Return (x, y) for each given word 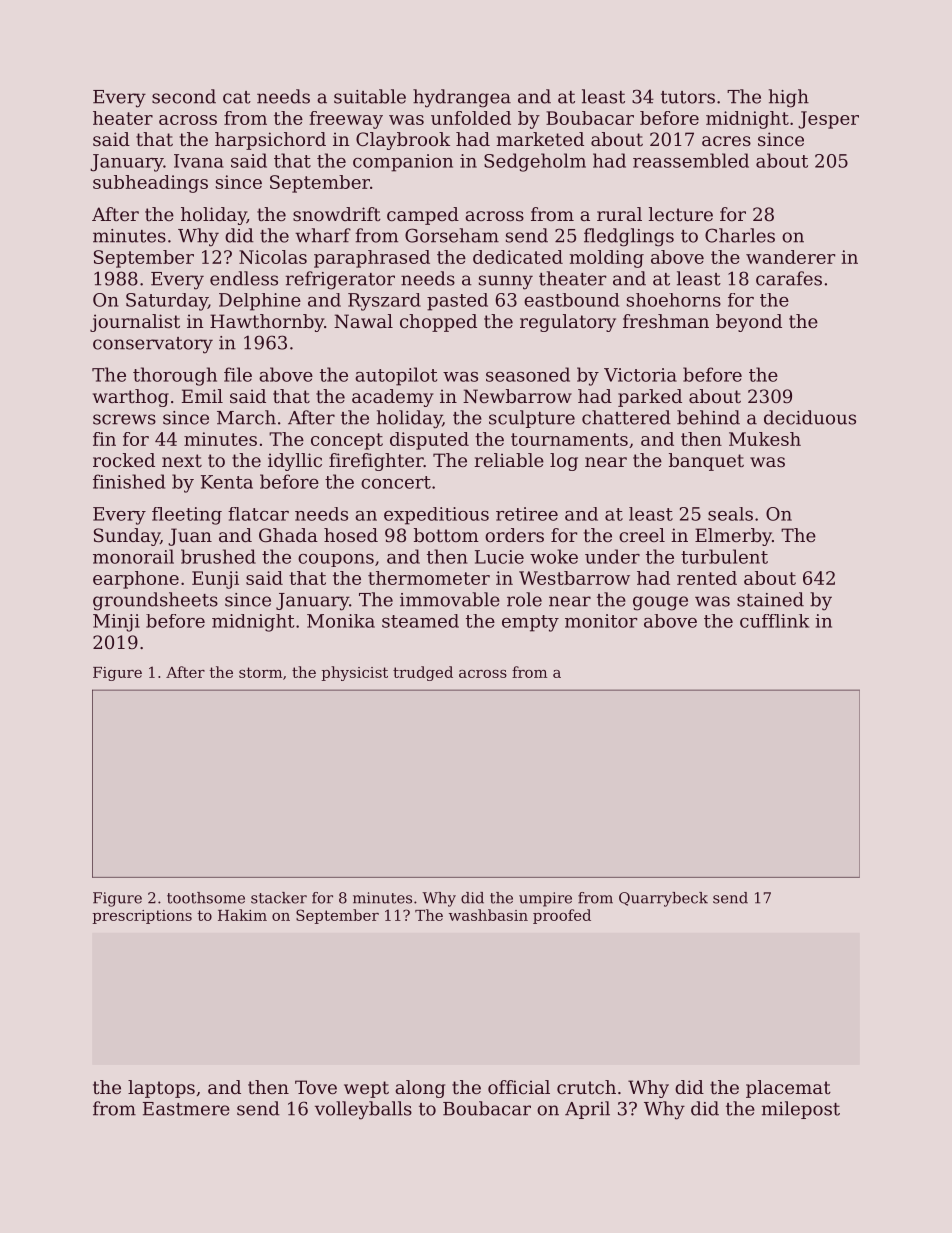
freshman (666, 321)
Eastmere (186, 1109)
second (184, 96)
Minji (116, 623)
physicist (355, 673)
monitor (601, 621)
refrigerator (340, 280)
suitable (370, 96)
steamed (420, 621)
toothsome (206, 898)
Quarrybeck (663, 899)
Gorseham (452, 235)
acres (726, 141)
